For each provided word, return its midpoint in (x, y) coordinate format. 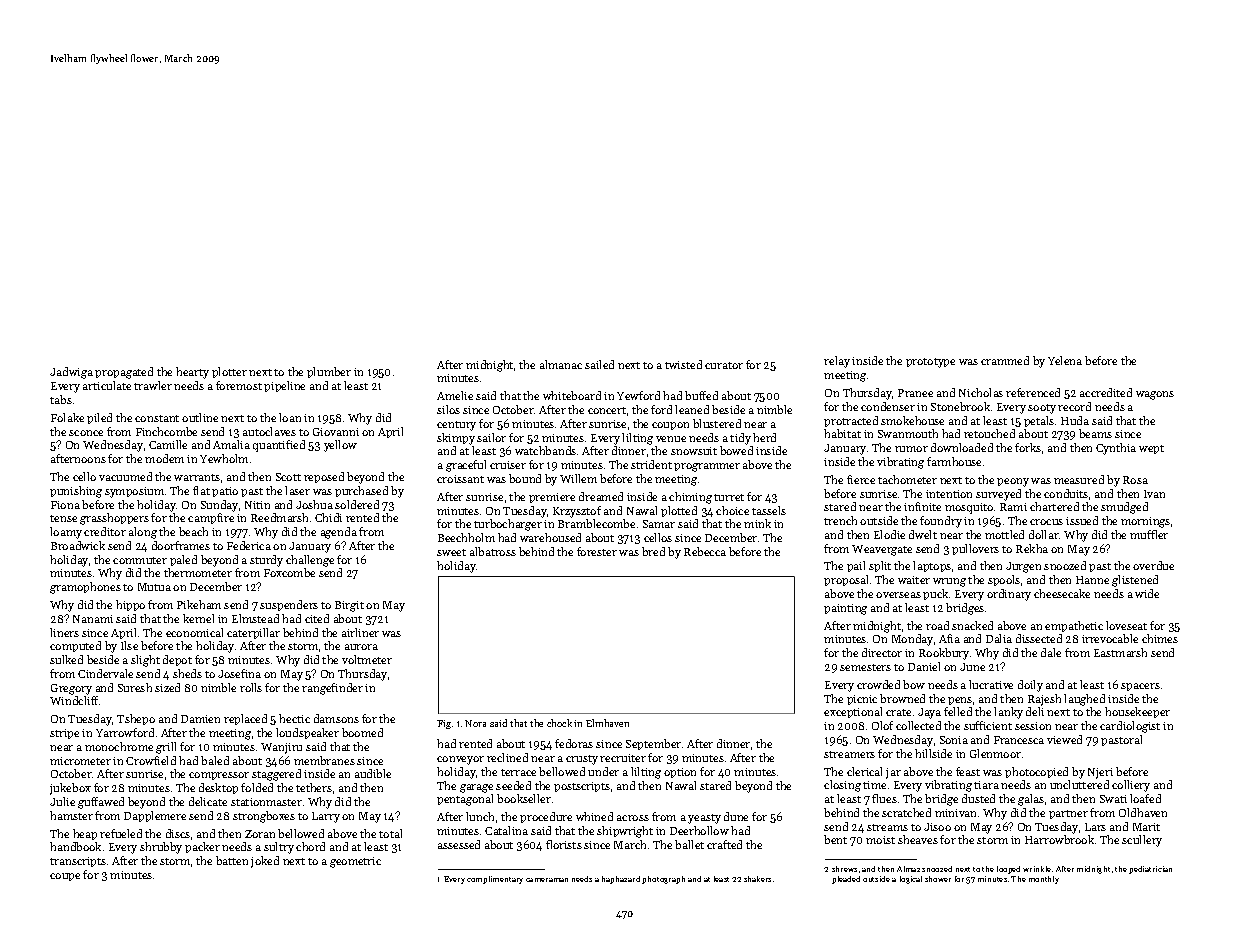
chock (559, 723)
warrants (197, 477)
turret (729, 497)
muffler (1149, 534)
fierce (861, 479)
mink (757, 523)
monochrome (119, 746)
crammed (1005, 360)
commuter (140, 560)
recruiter (623, 758)
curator (724, 365)
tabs (61, 399)
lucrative (991, 684)
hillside (933, 753)
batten (232, 860)
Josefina (239, 673)
